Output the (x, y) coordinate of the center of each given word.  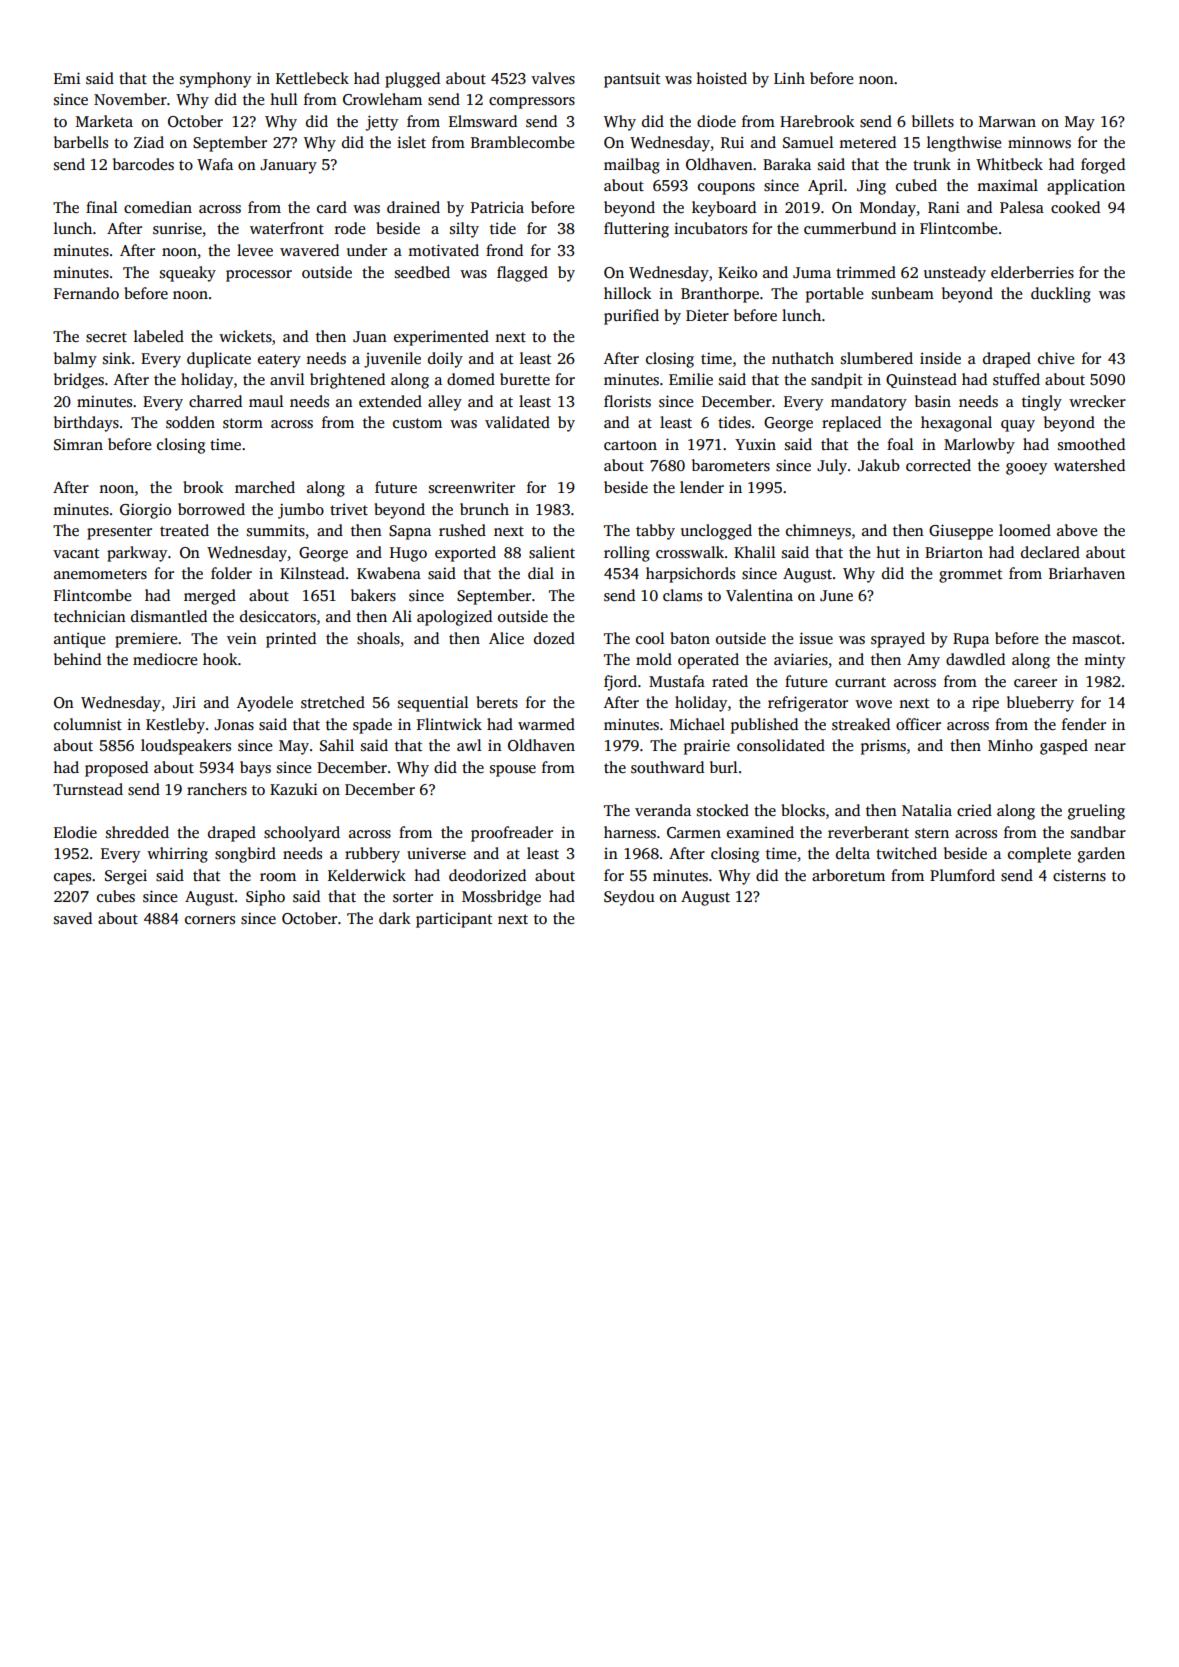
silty (464, 230)
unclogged (716, 532)
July (832, 467)
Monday (888, 209)
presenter (119, 533)
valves (553, 78)
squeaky (188, 274)
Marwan (1007, 121)
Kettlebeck (312, 78)
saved (73, 918)
